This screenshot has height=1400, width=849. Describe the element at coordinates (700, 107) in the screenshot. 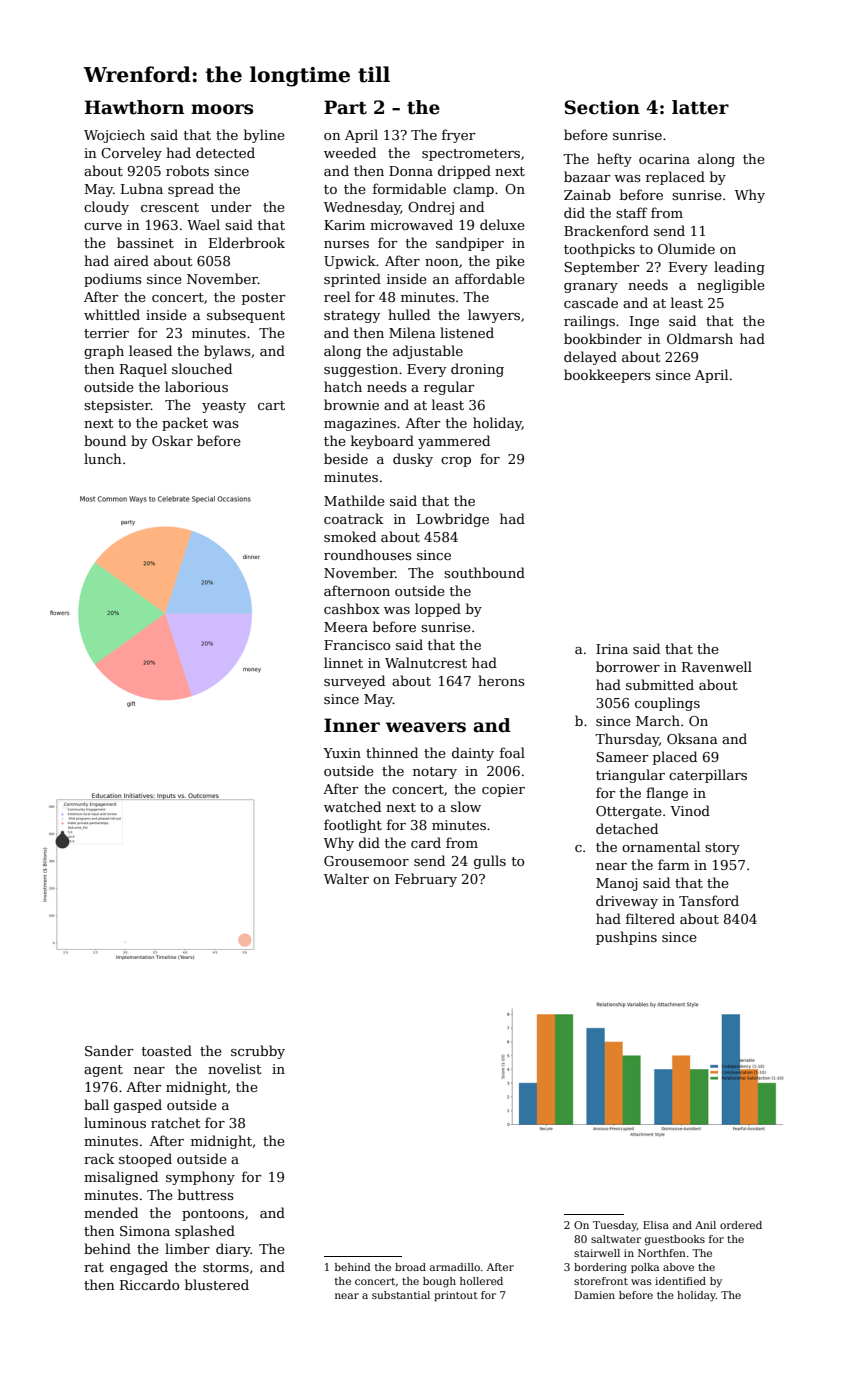

I see `latter` at that location.
